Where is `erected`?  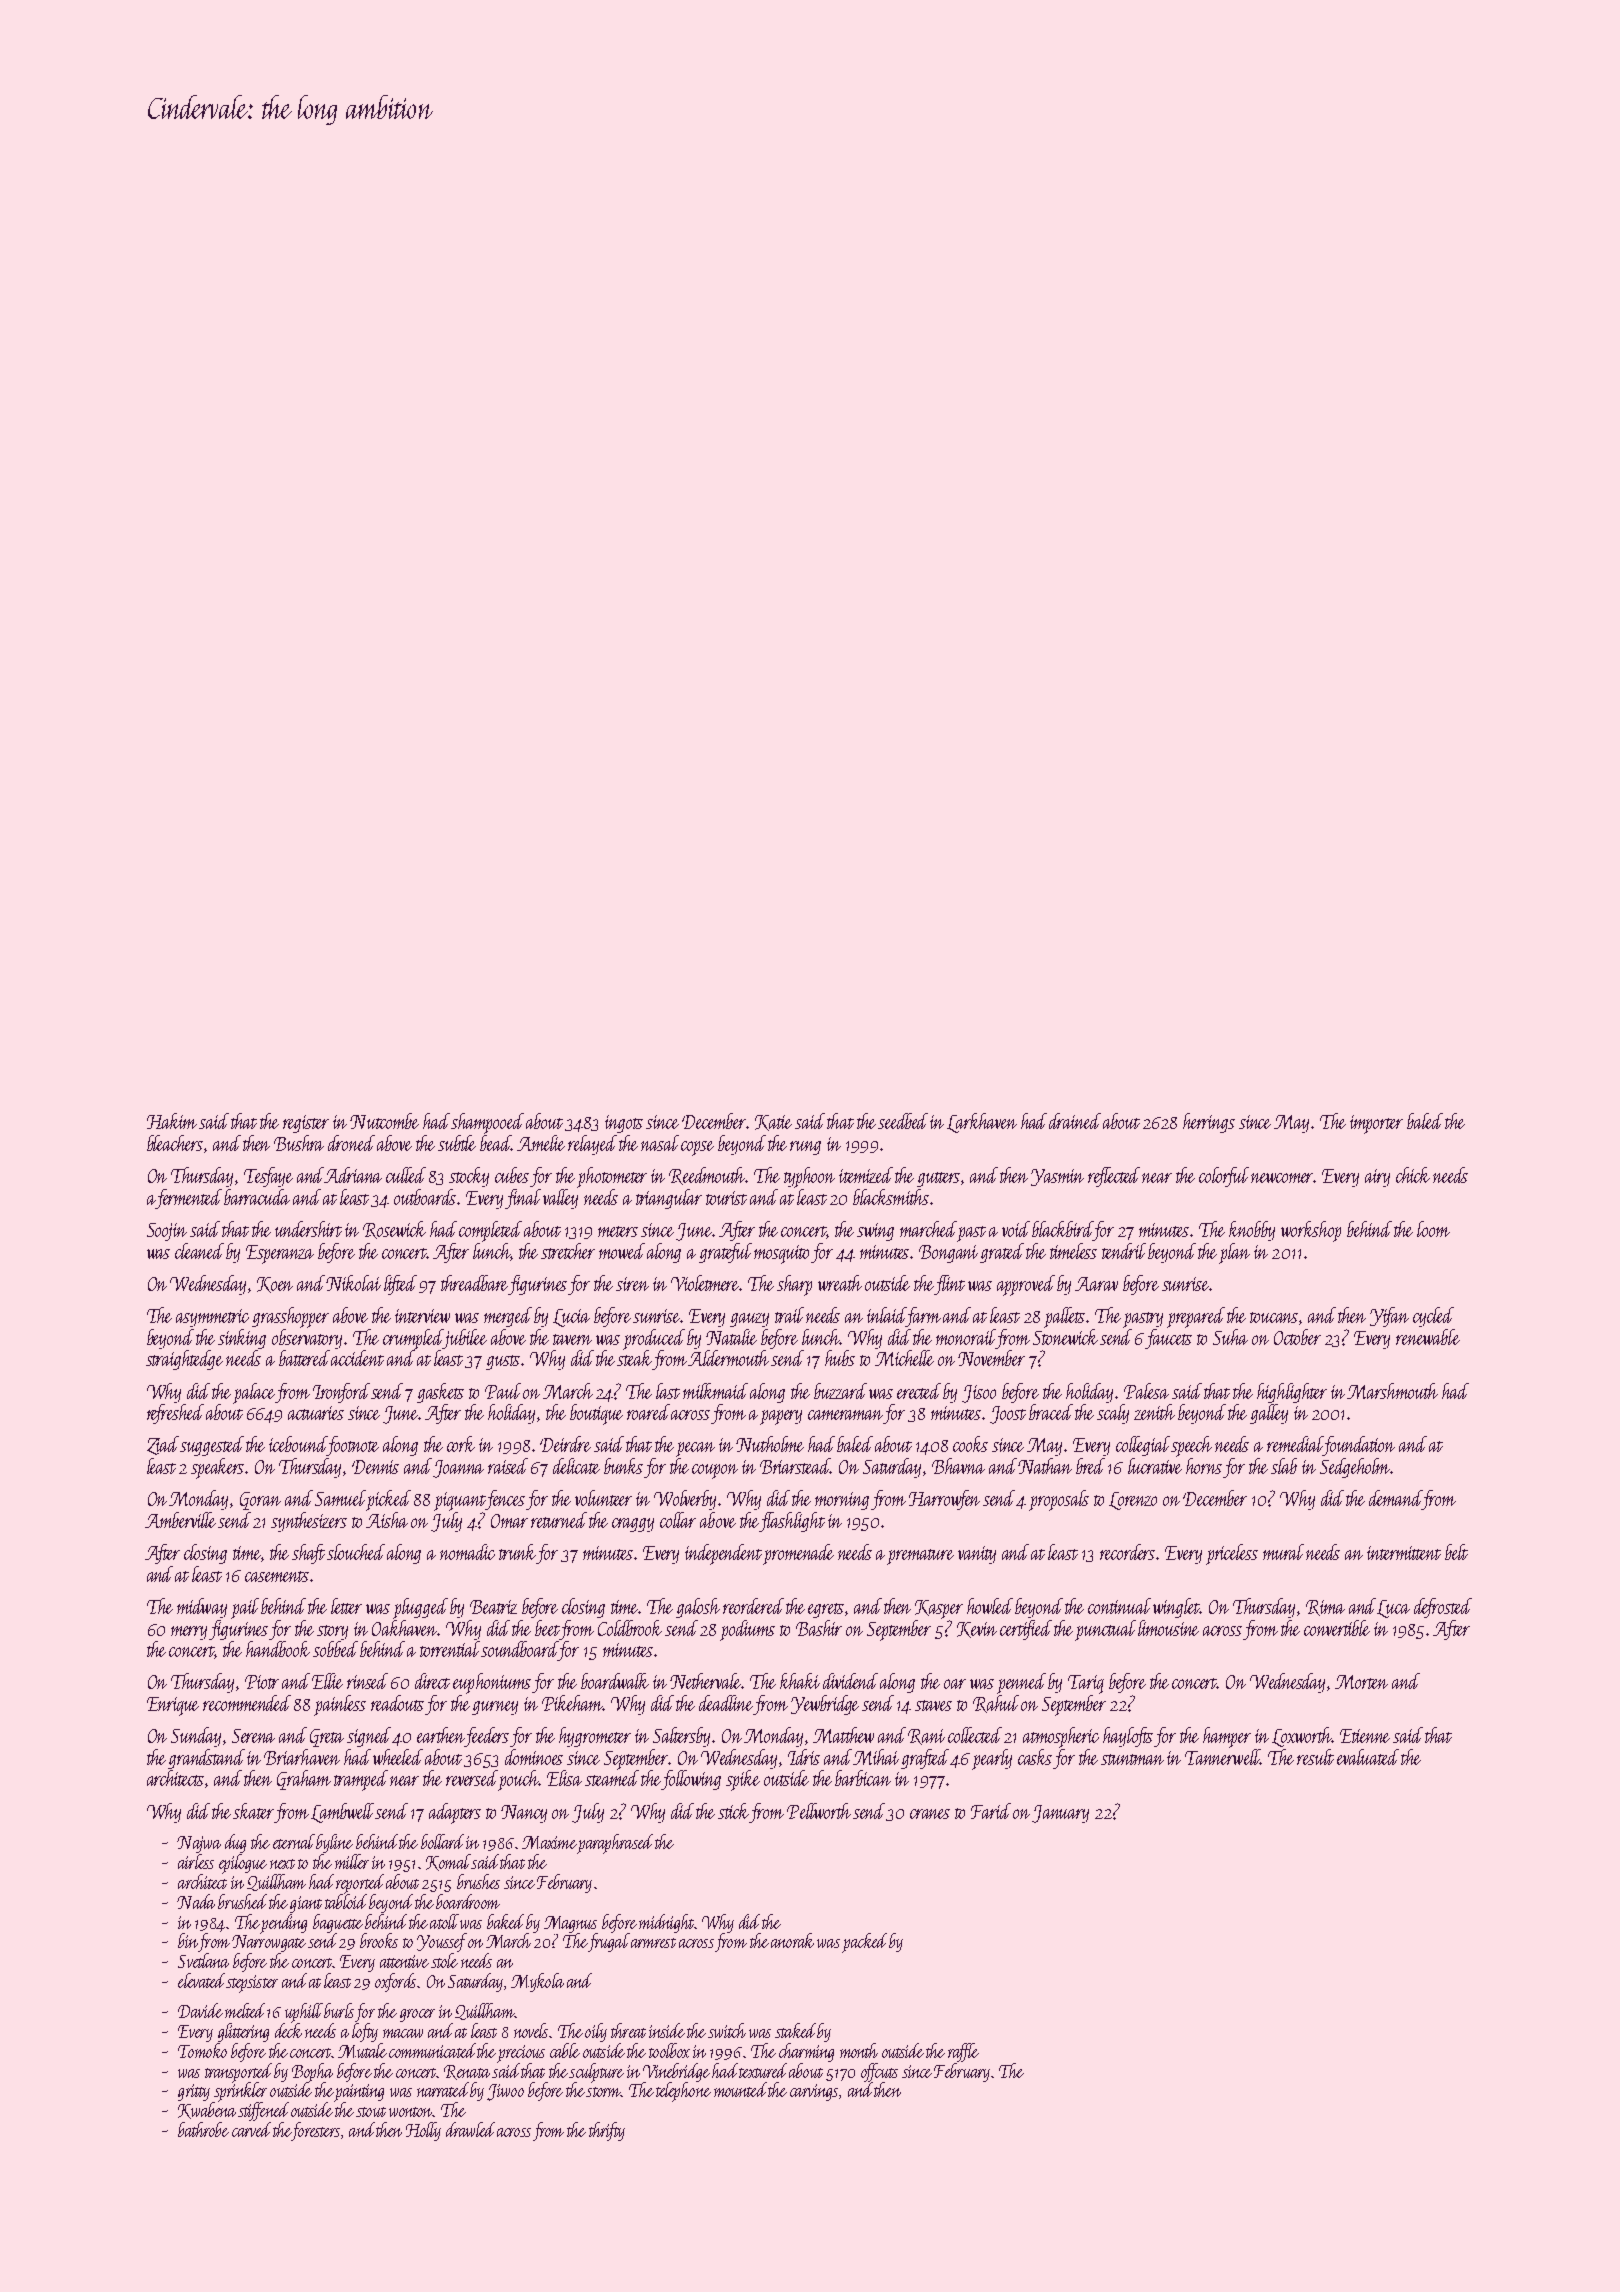
erected is located at coordinates (919, 1391).
